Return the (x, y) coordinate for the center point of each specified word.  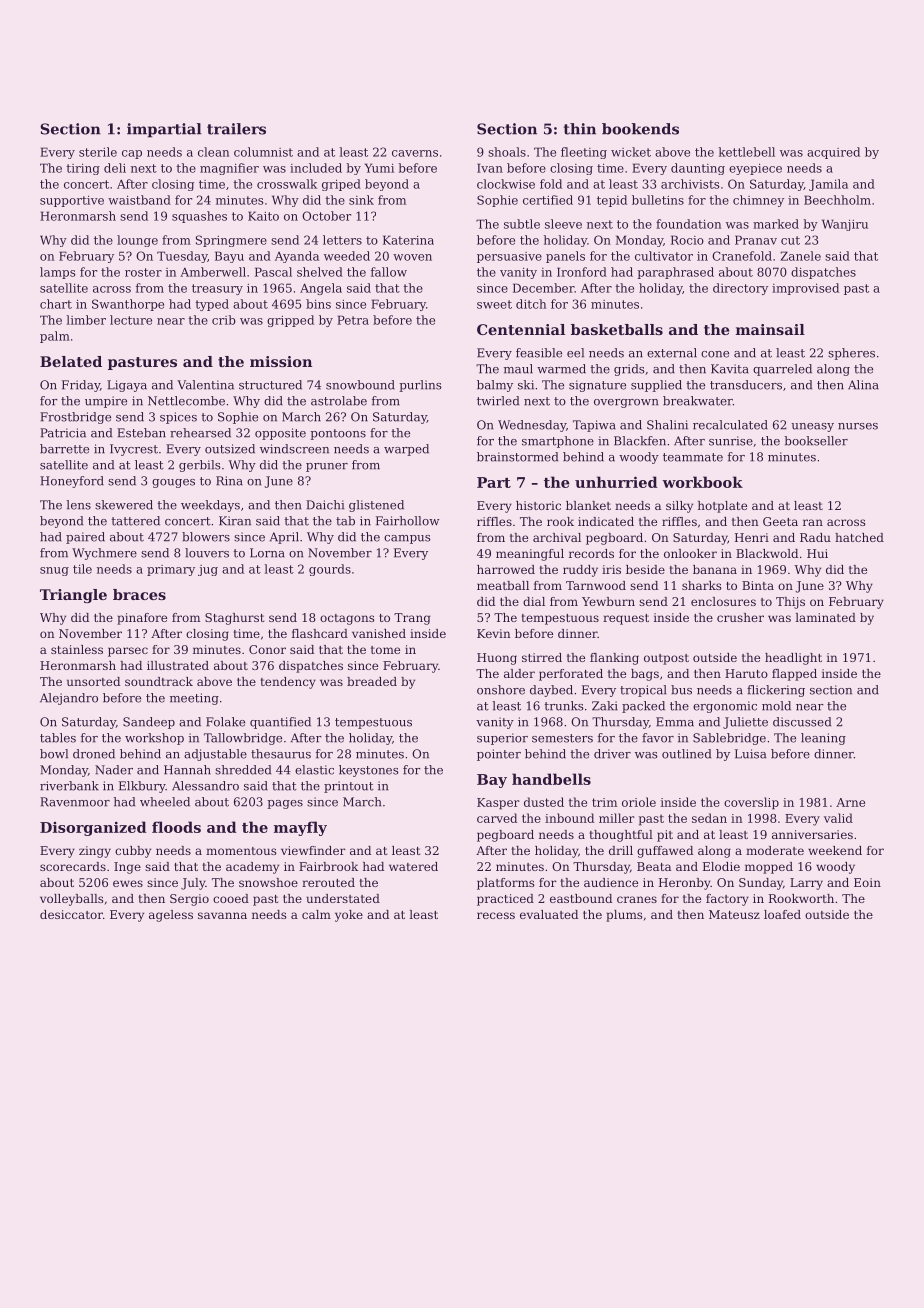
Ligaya (127, 386)
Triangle (73, 596)
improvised (805, 289)
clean (213, 152)
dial (534, 601)
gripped (290, 321)
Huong (497, 659)
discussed (802, 722)
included (316, 168)
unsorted (93, 681)
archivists (690, 184)
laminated (825, 617)
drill (621, 850)
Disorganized (93, 828)
